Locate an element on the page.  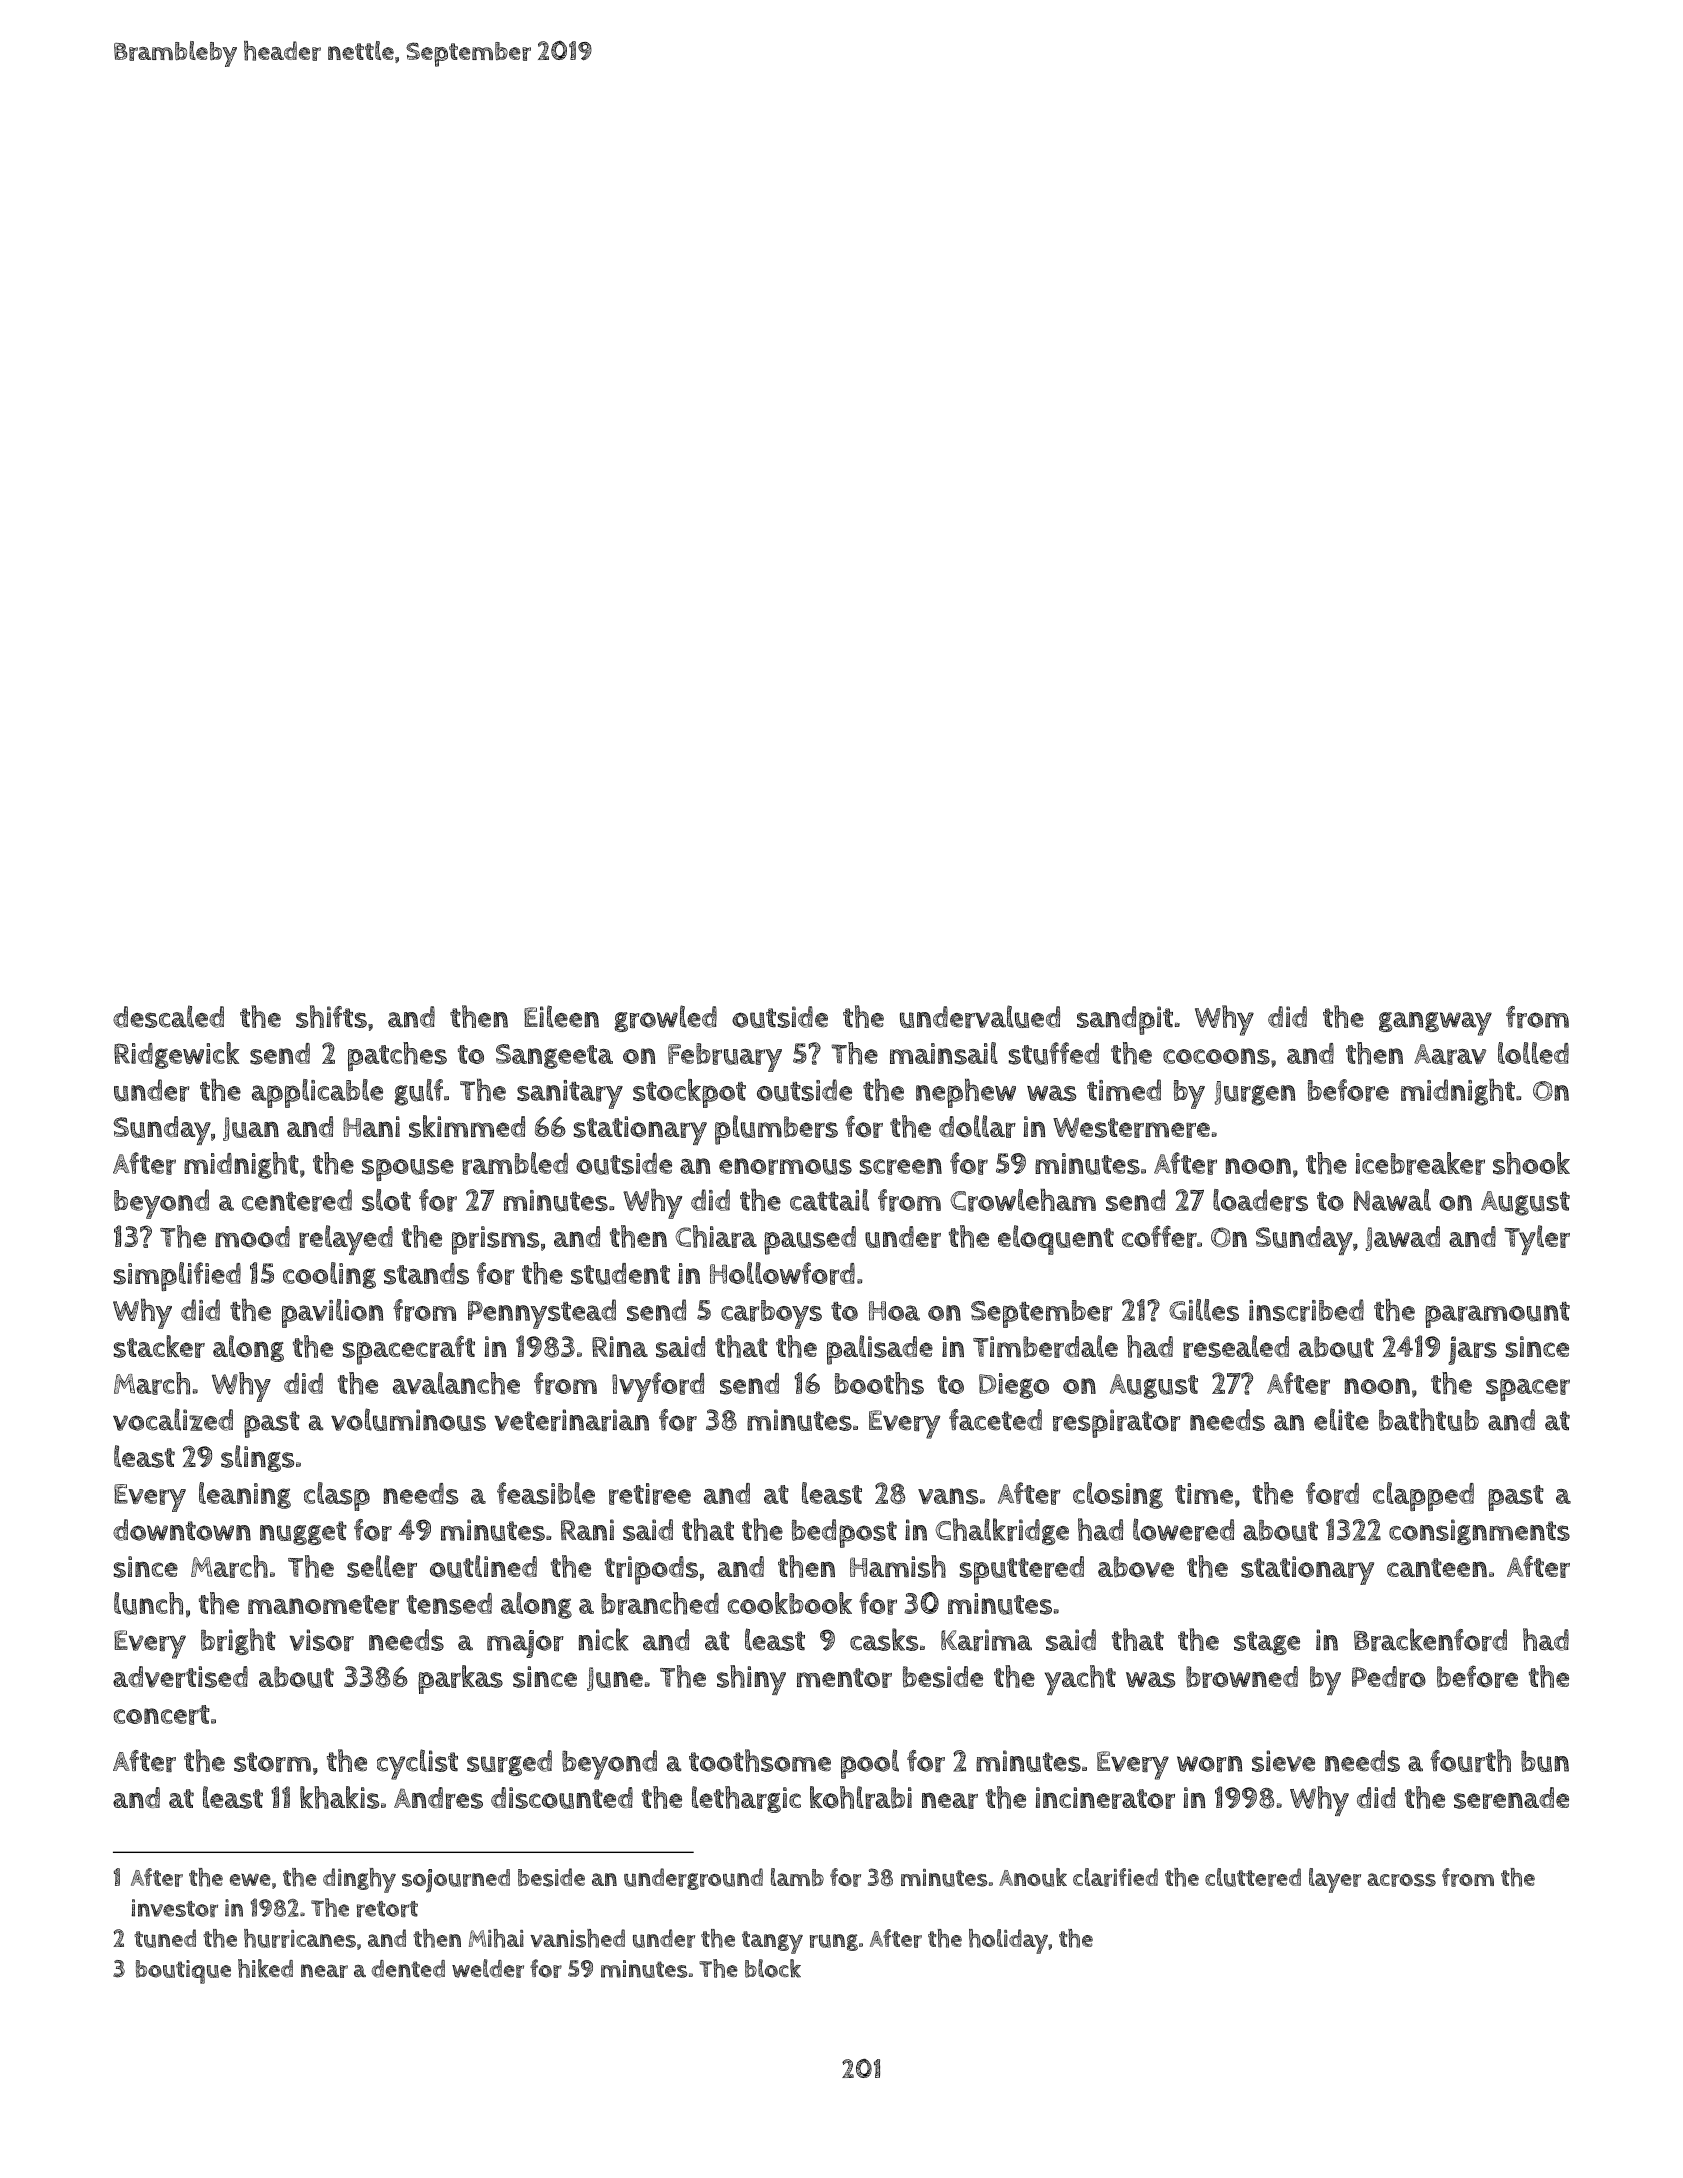
gangway is located at coordinates (1435, 1024).
